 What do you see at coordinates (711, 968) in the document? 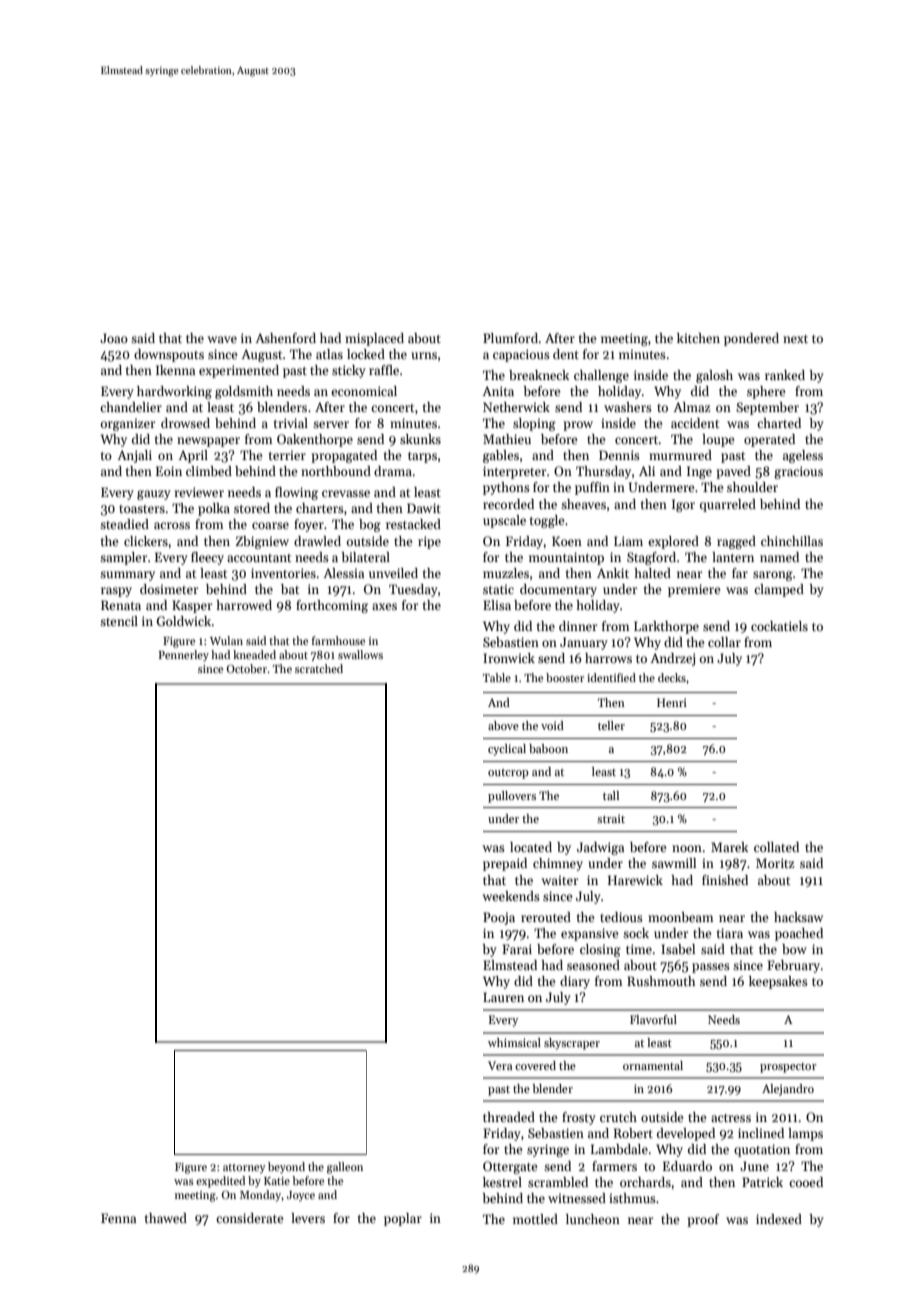
I see `passes` at bounding box center [711, 968].
